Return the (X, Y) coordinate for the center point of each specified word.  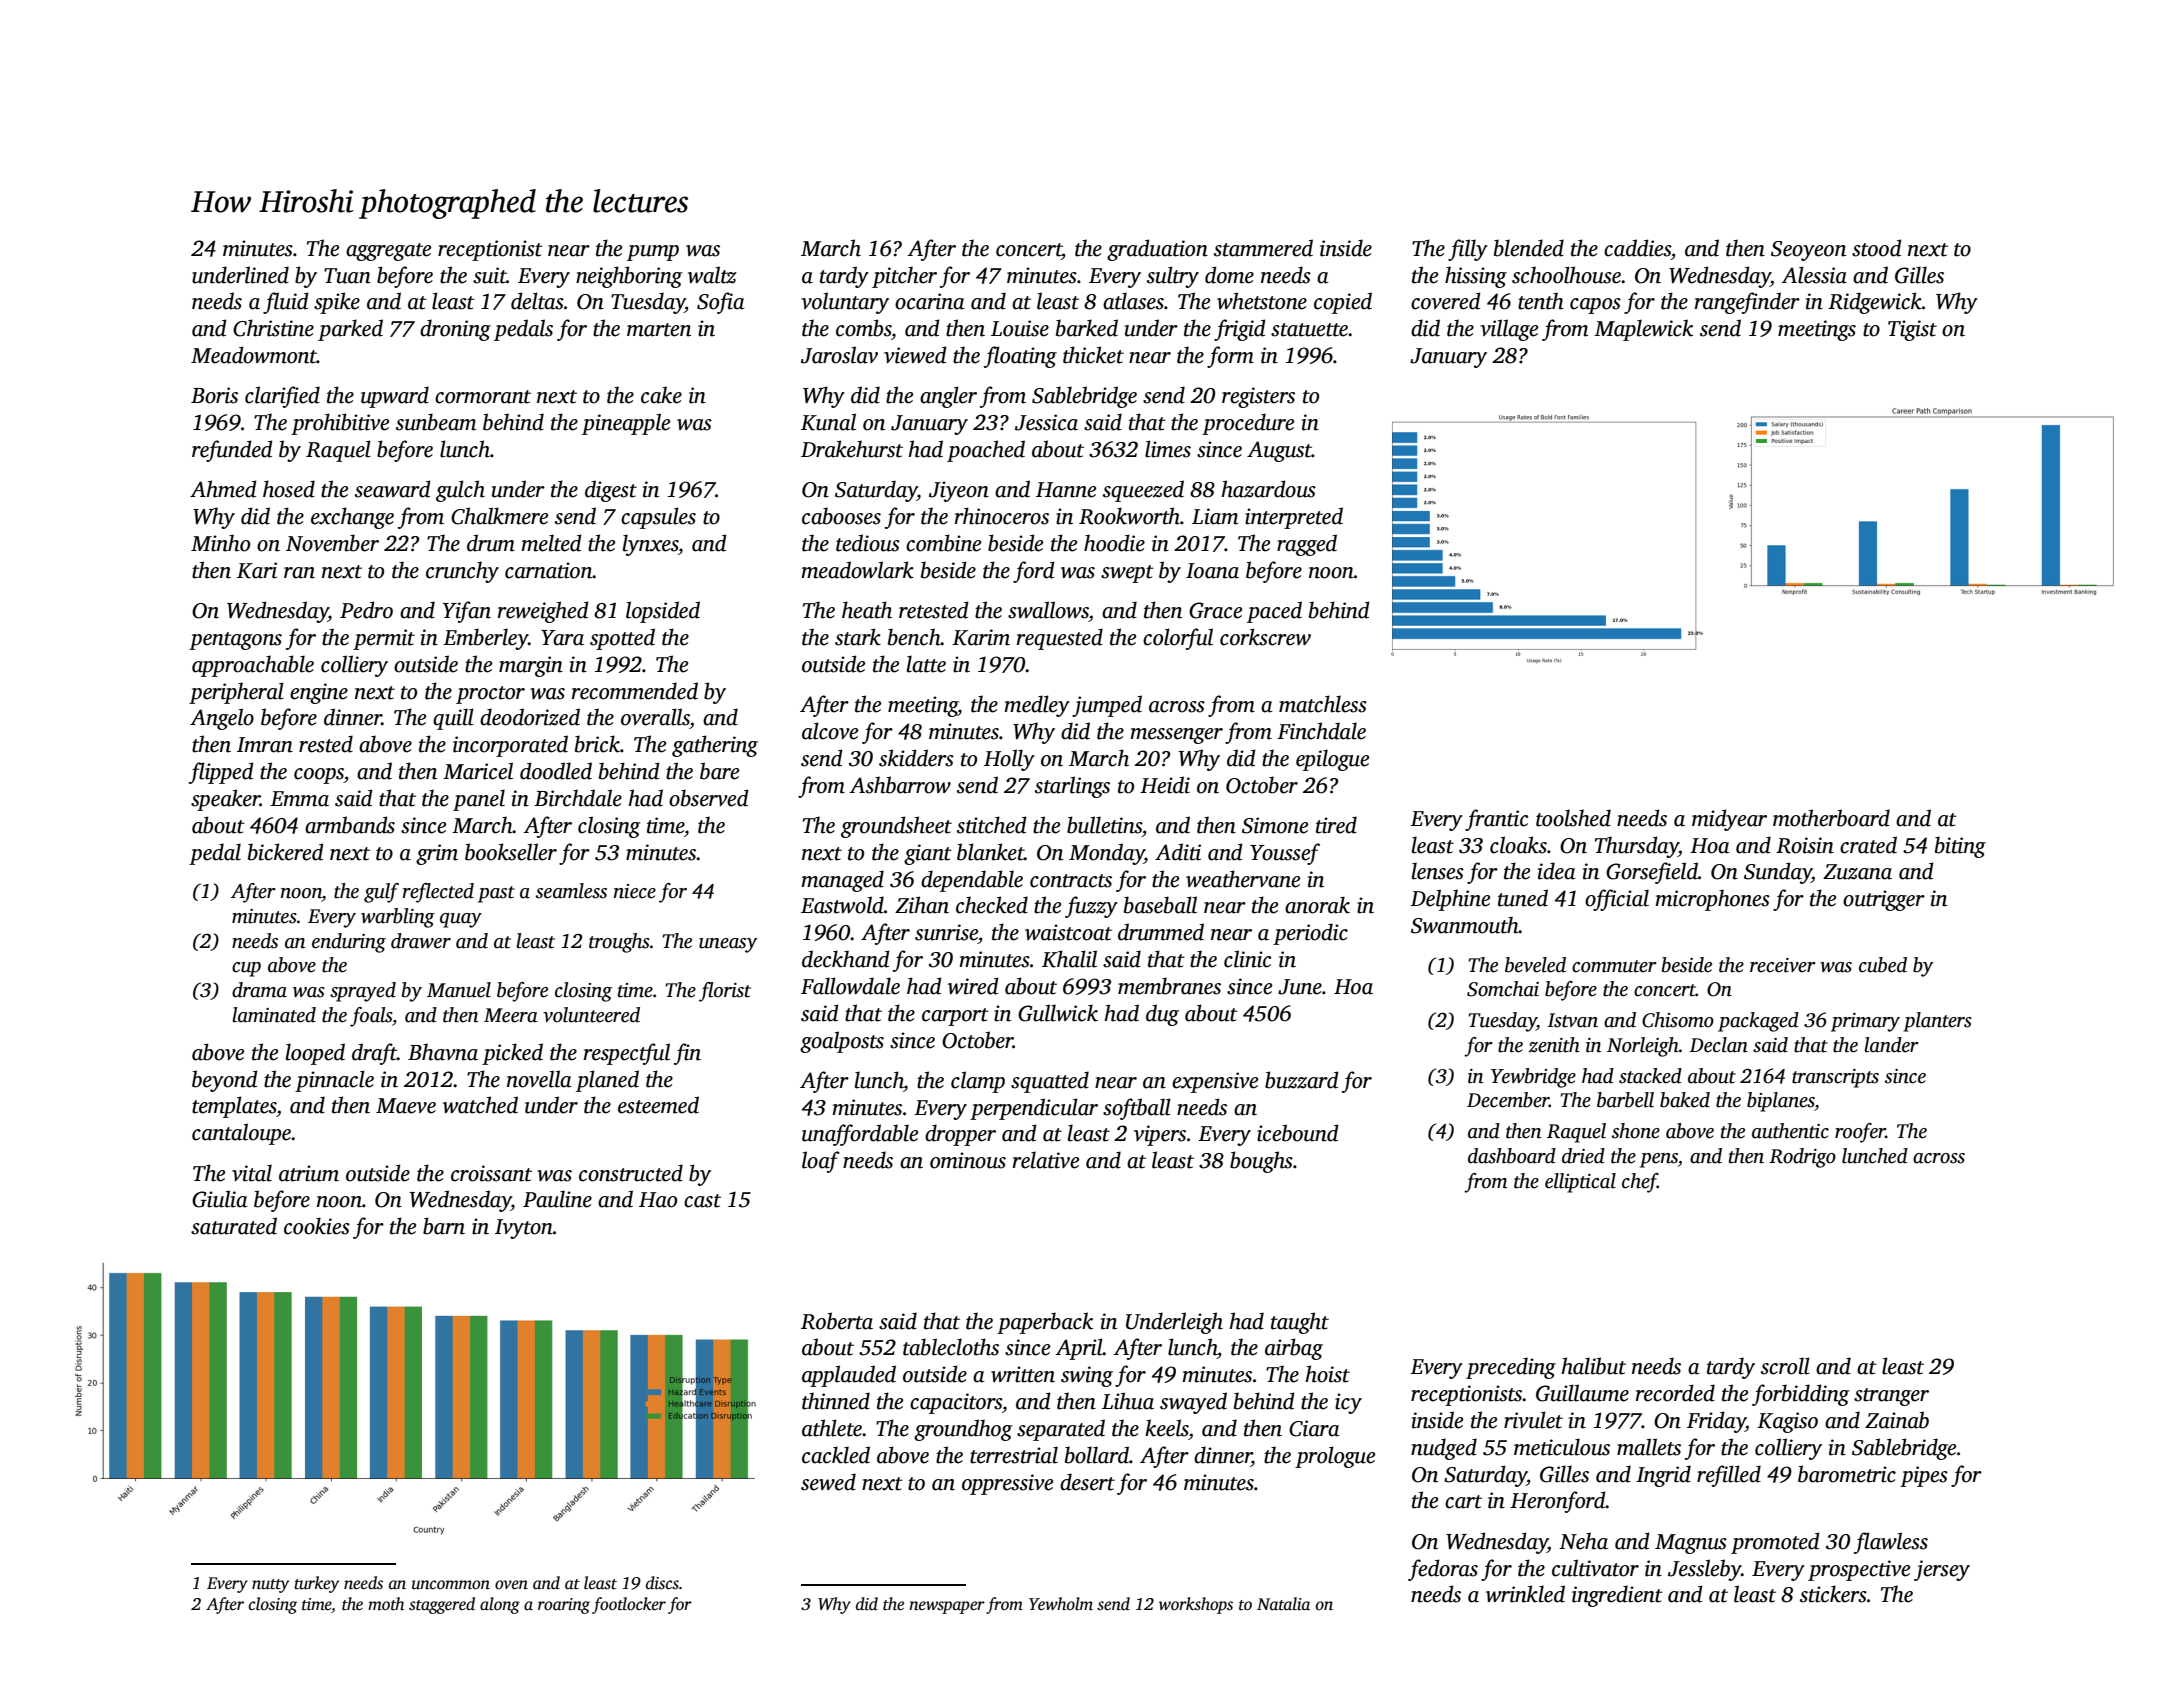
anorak (1317, 905)
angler (948, 397)
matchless (1323, 704)
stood (1877, 248)
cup (246, 969)
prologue (1335, 1457)
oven (511, 1585)
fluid (286, 303)
